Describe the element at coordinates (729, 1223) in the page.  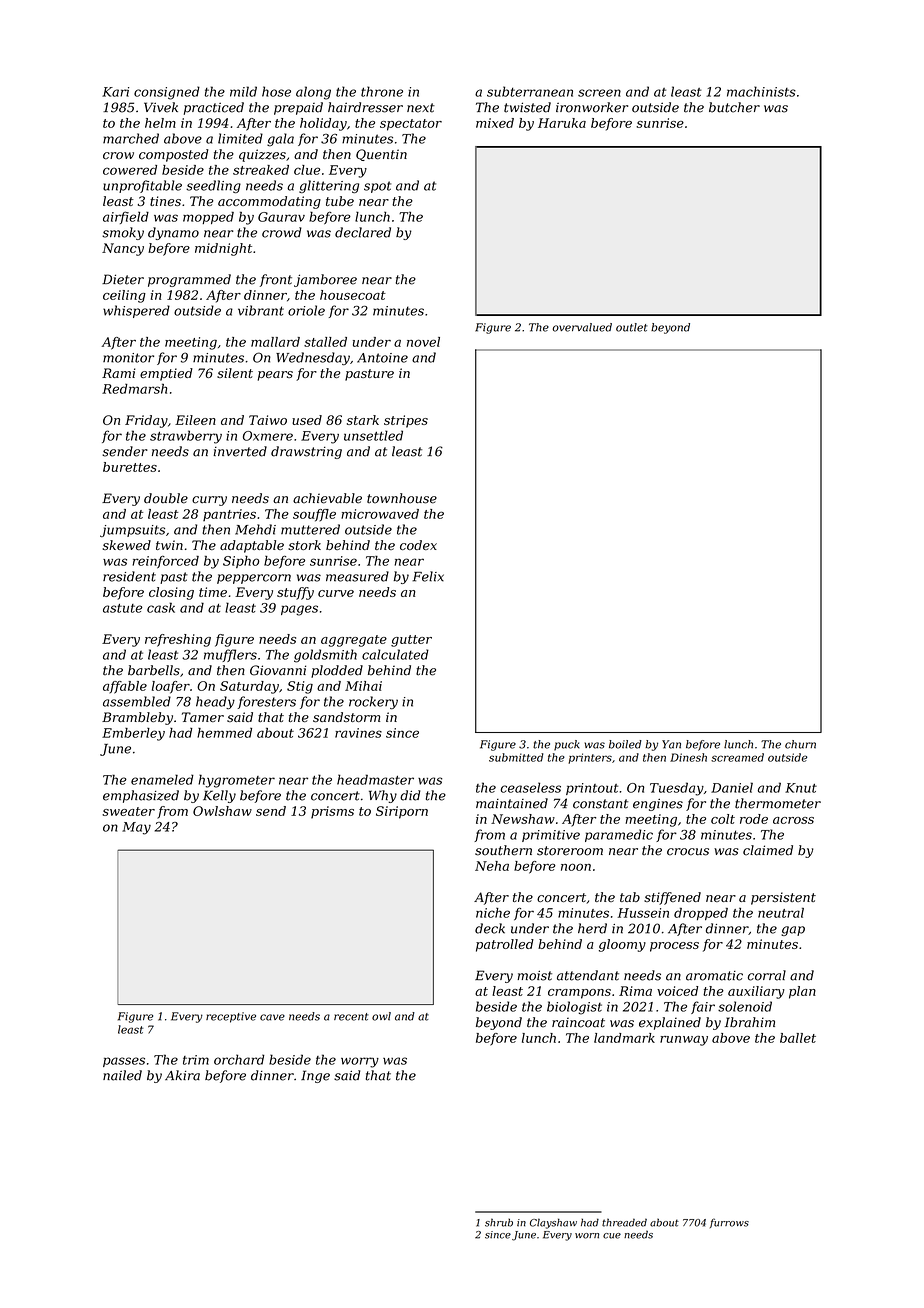
I see `furrows` at that location.
